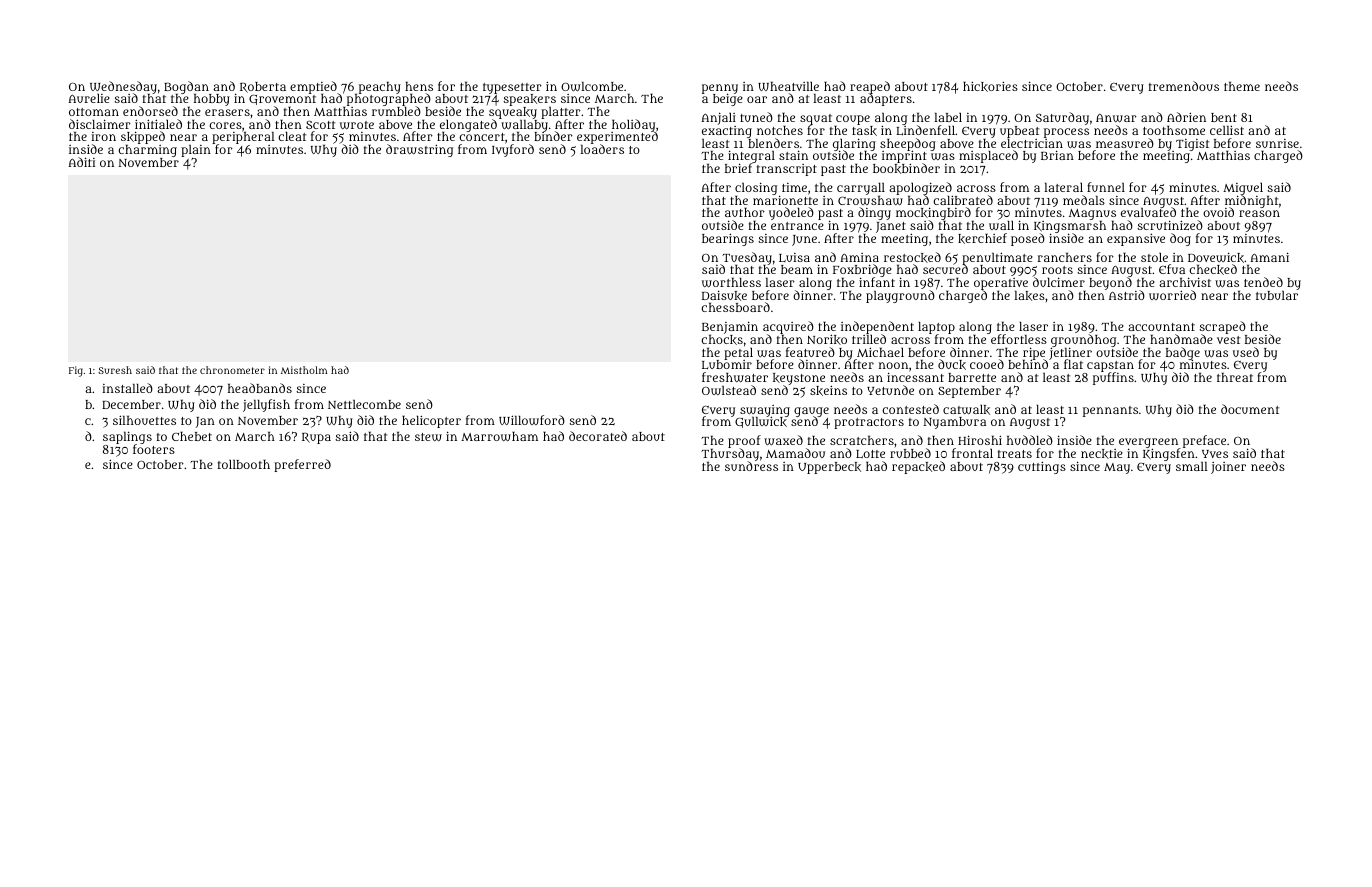  I want to click on hickories, so click(990, 86).
